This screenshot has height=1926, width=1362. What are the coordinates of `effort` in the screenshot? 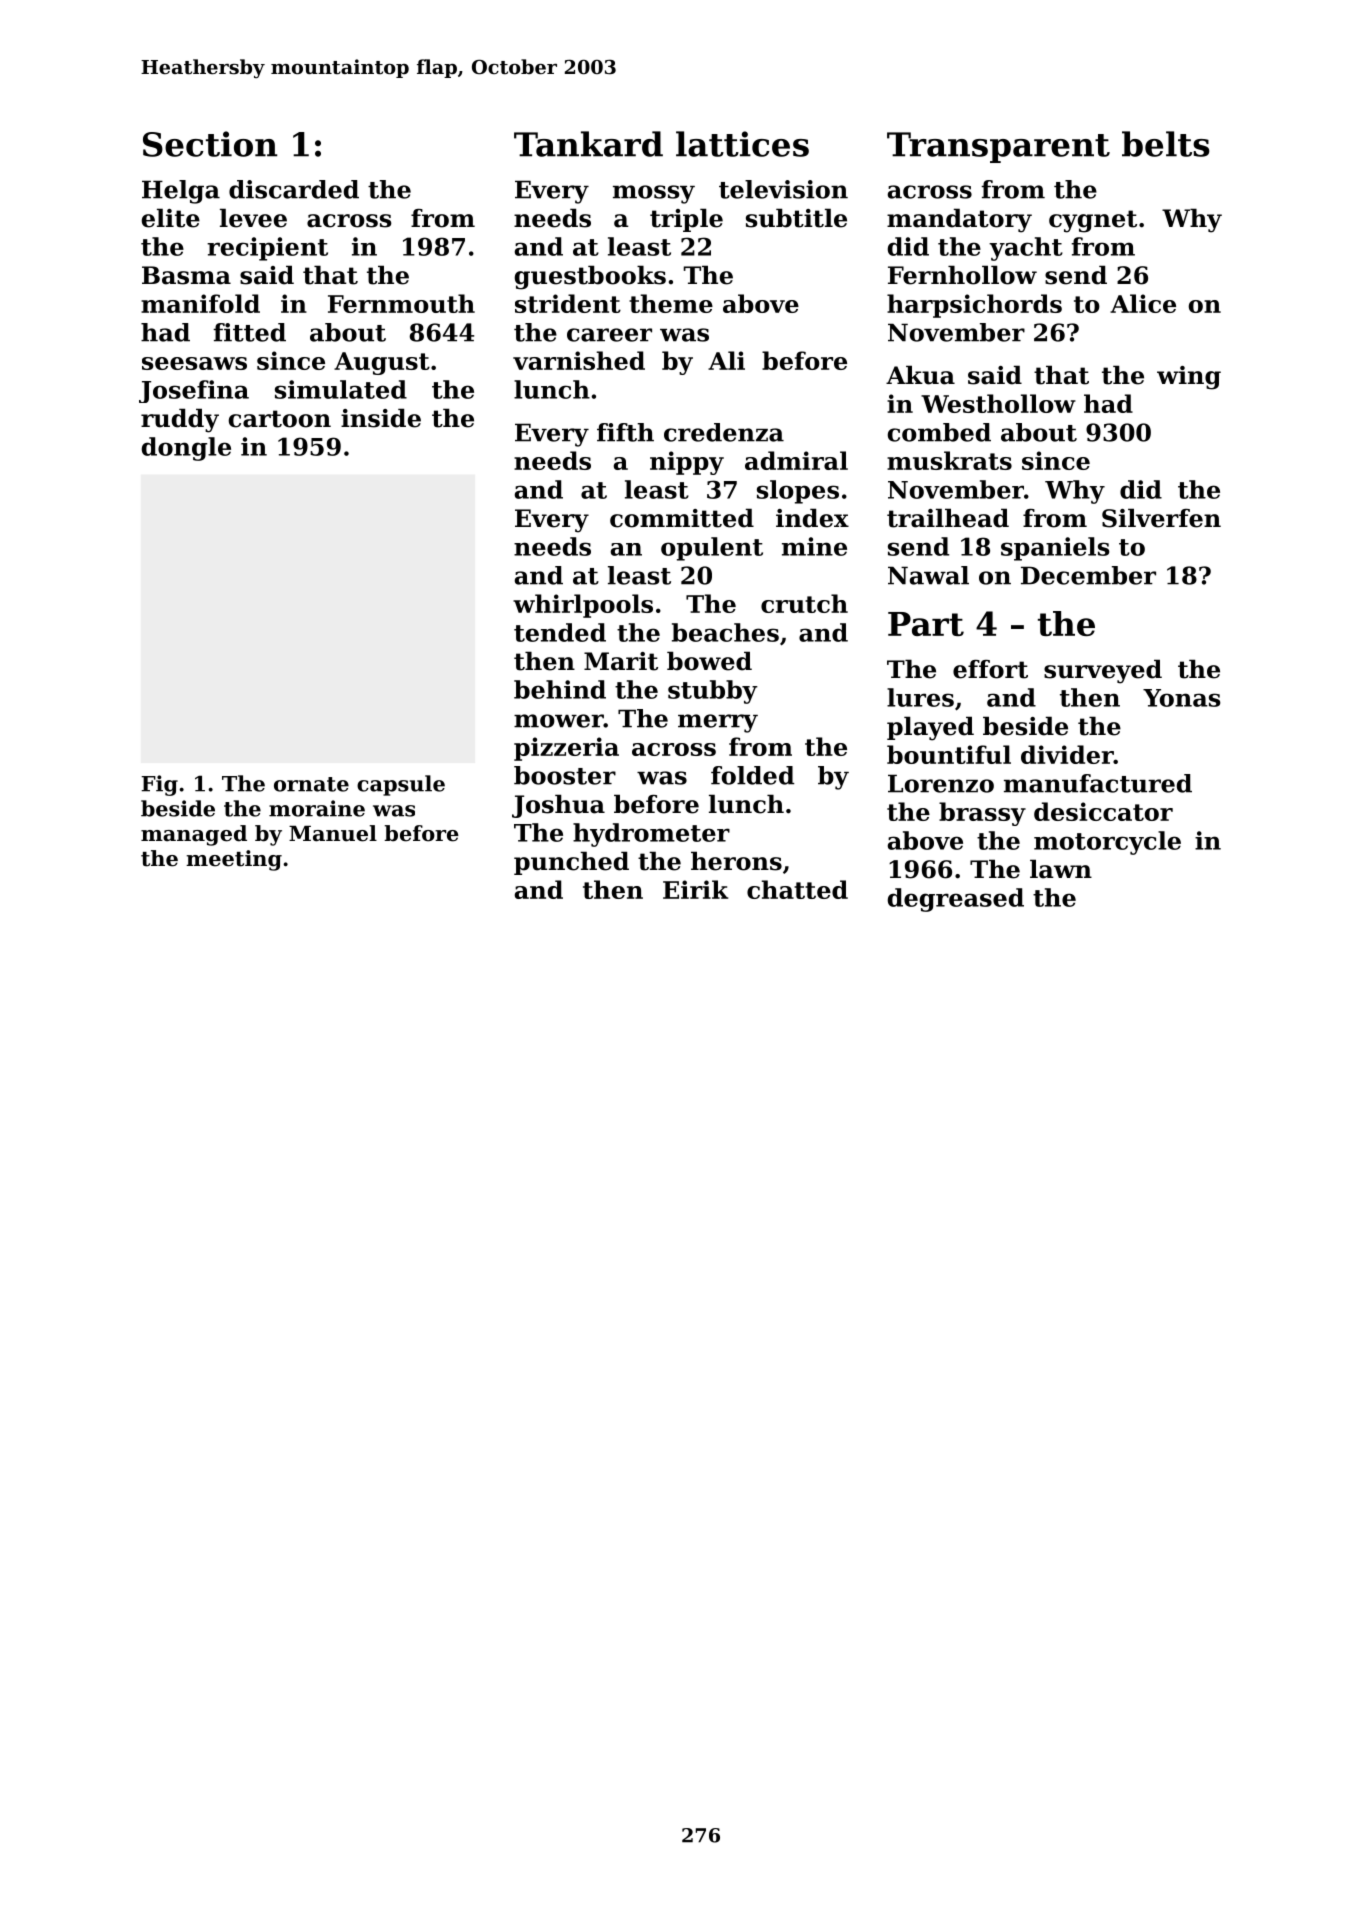 It's located at (990, 669).
